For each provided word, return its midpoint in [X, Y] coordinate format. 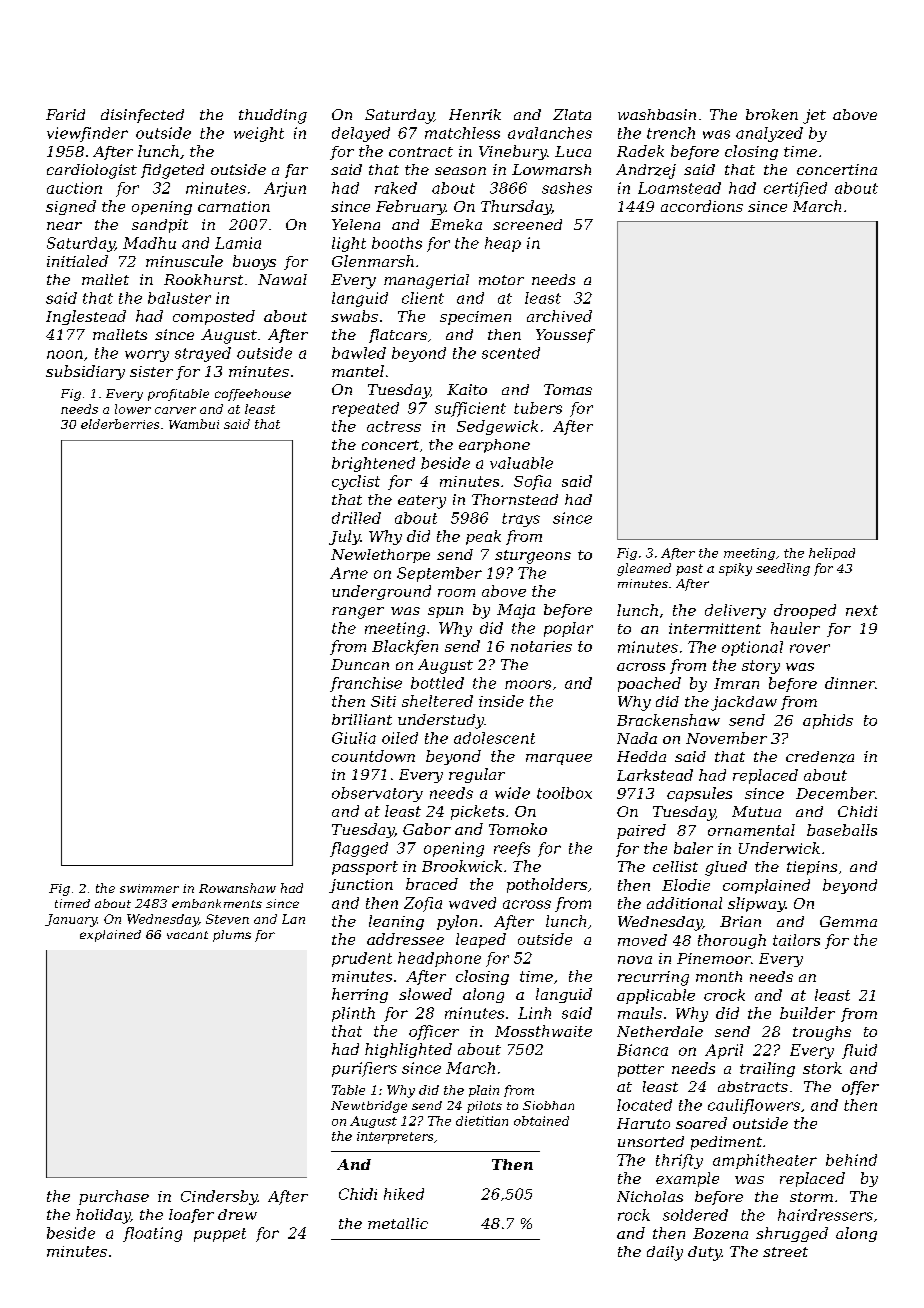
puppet [220, 1235]
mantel [358, 371]
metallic [398, 1223]
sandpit [160, 226]
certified [795, 189]
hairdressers [825, 1215]
